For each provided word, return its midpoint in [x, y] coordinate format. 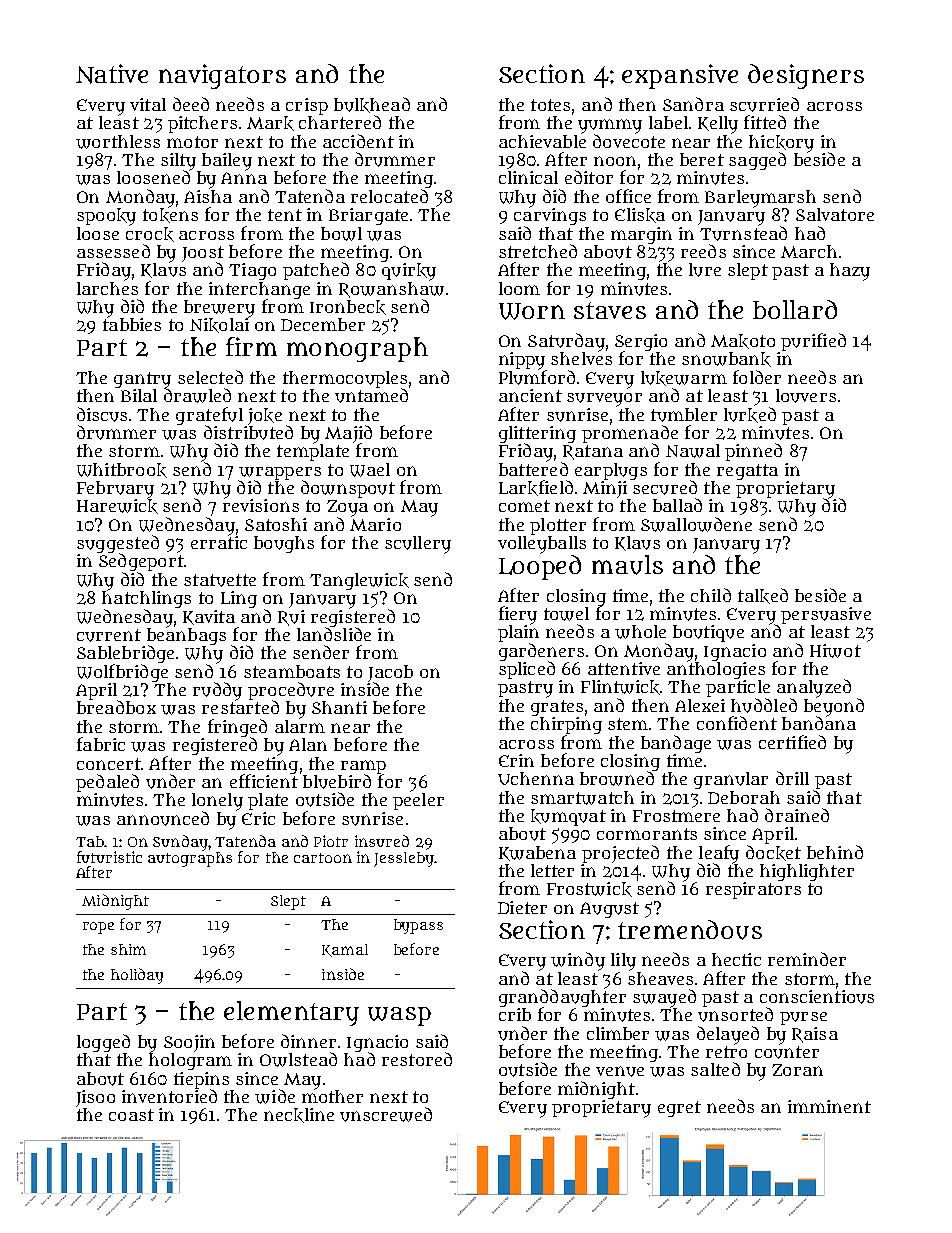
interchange [259, 290]
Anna [244, 178]
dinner [308, 1041]
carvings [550, 216]
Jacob [390, 673]
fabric [101, 744]
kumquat [568, 817]
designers [806, 76]
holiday [137, 976]
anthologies [716, 670]
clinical [528, 177]
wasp [399, 1016]
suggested [118, 544]
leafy [719, 854]
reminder [807, 959]
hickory [781, 143]
